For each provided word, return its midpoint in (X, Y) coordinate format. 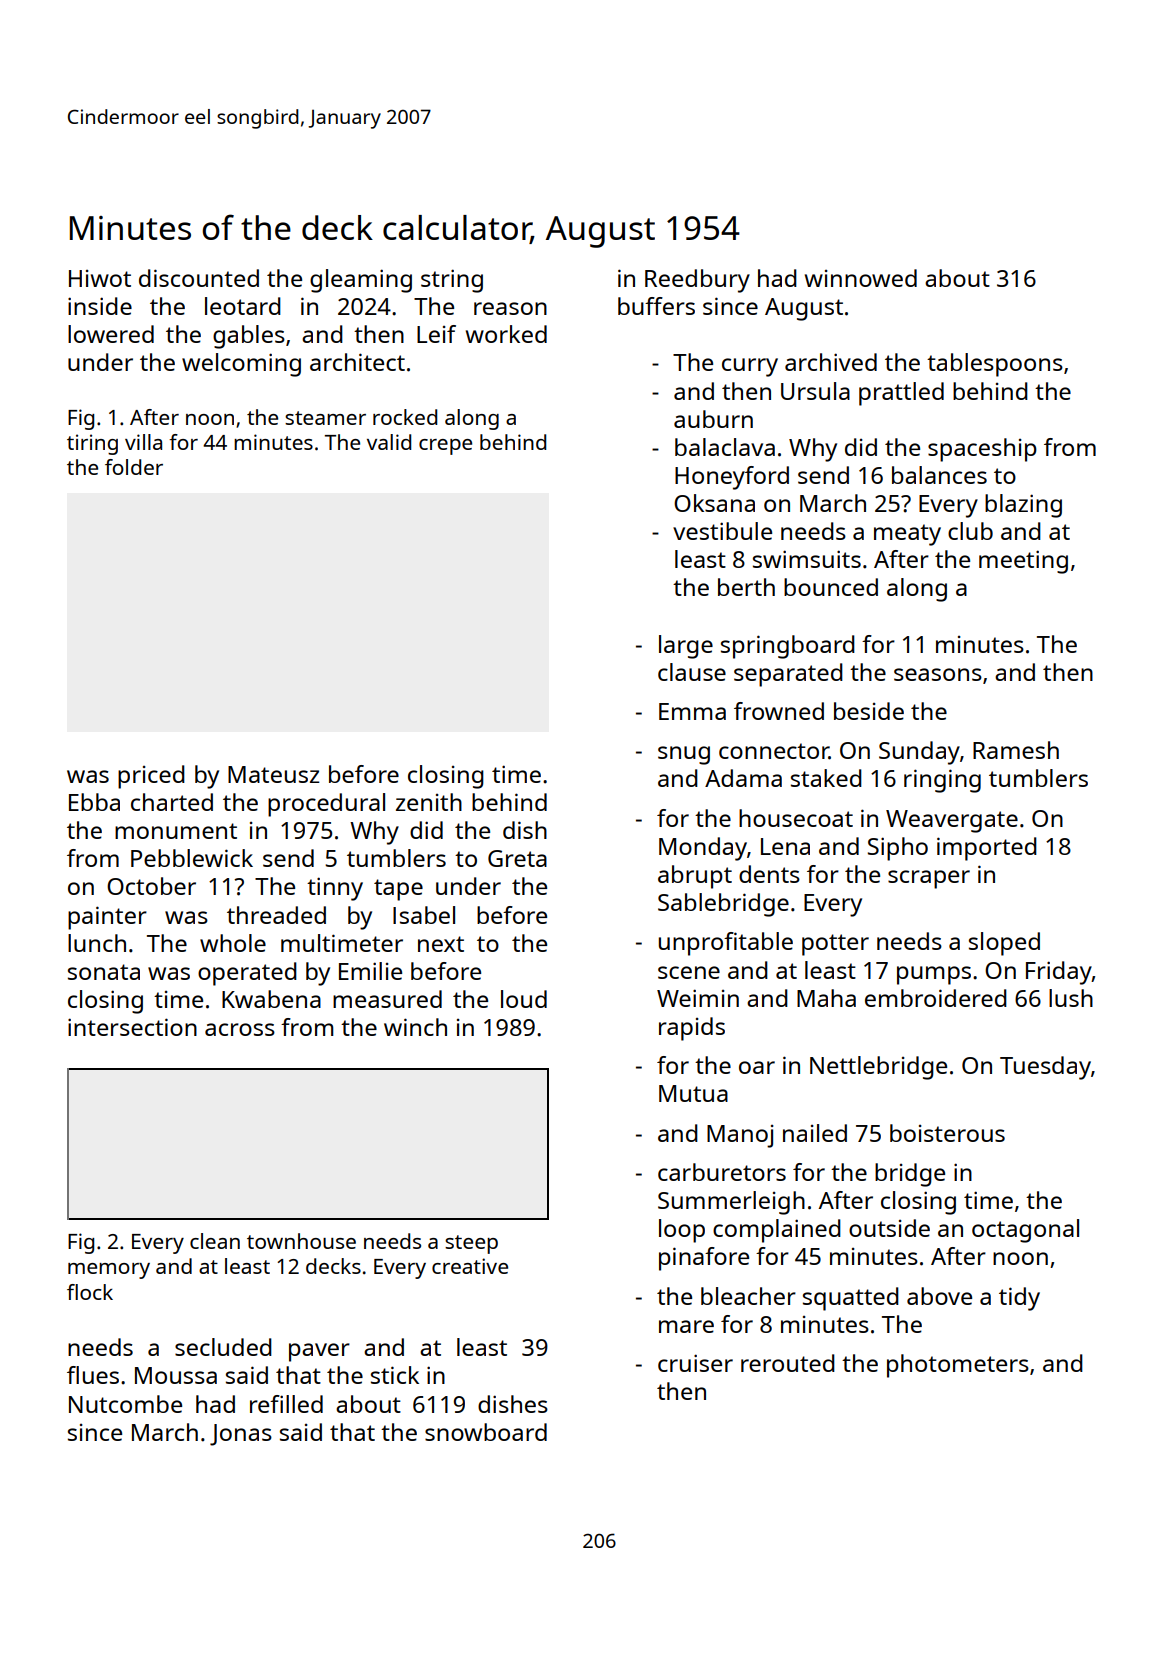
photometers (958, 1366)
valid (389, 442)
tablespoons (995, 365)
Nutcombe (125, 1404)
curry (750, 367)
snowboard (486, 1432)
